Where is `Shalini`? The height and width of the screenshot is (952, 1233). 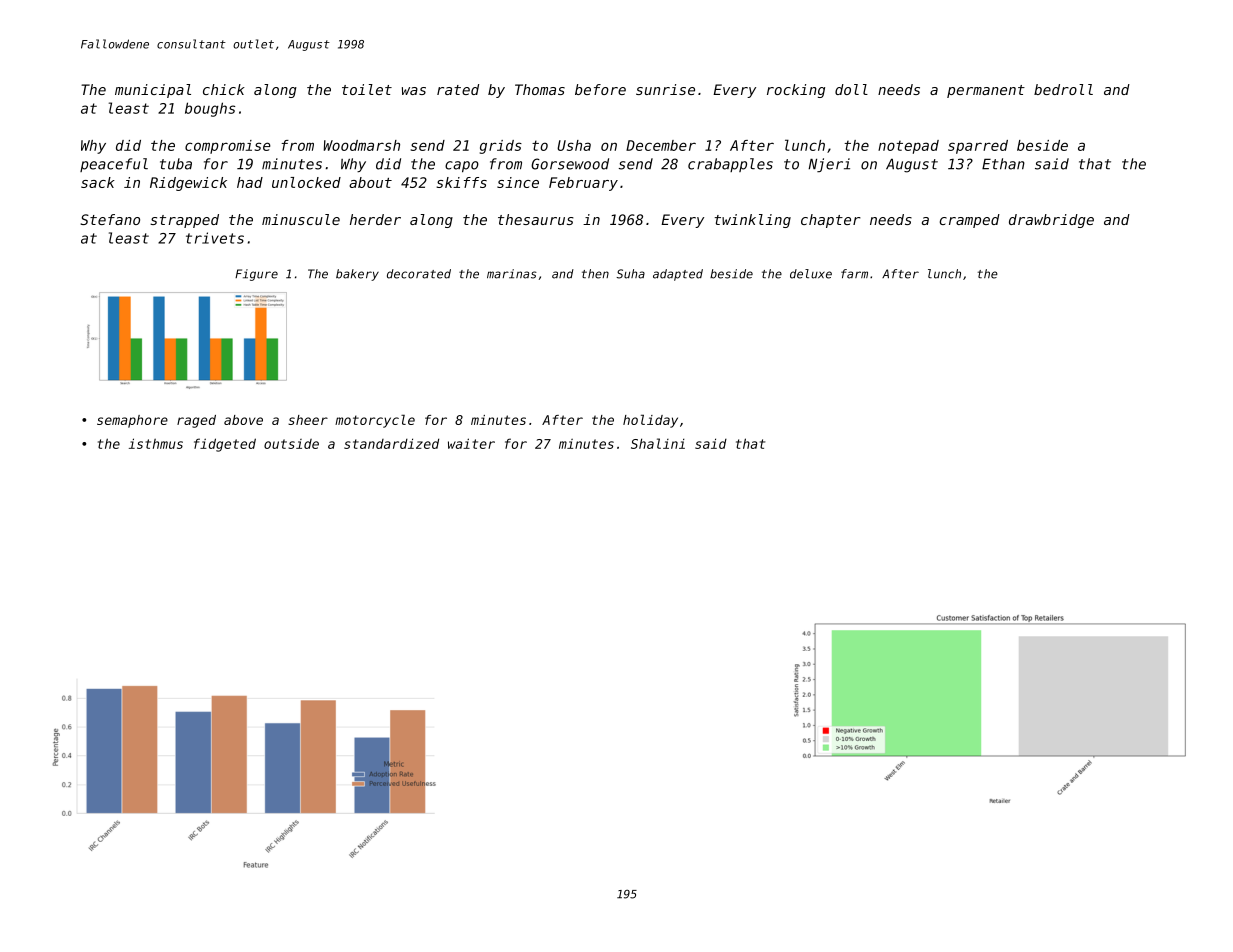 Shalini is located at coordinates (658, 443).
